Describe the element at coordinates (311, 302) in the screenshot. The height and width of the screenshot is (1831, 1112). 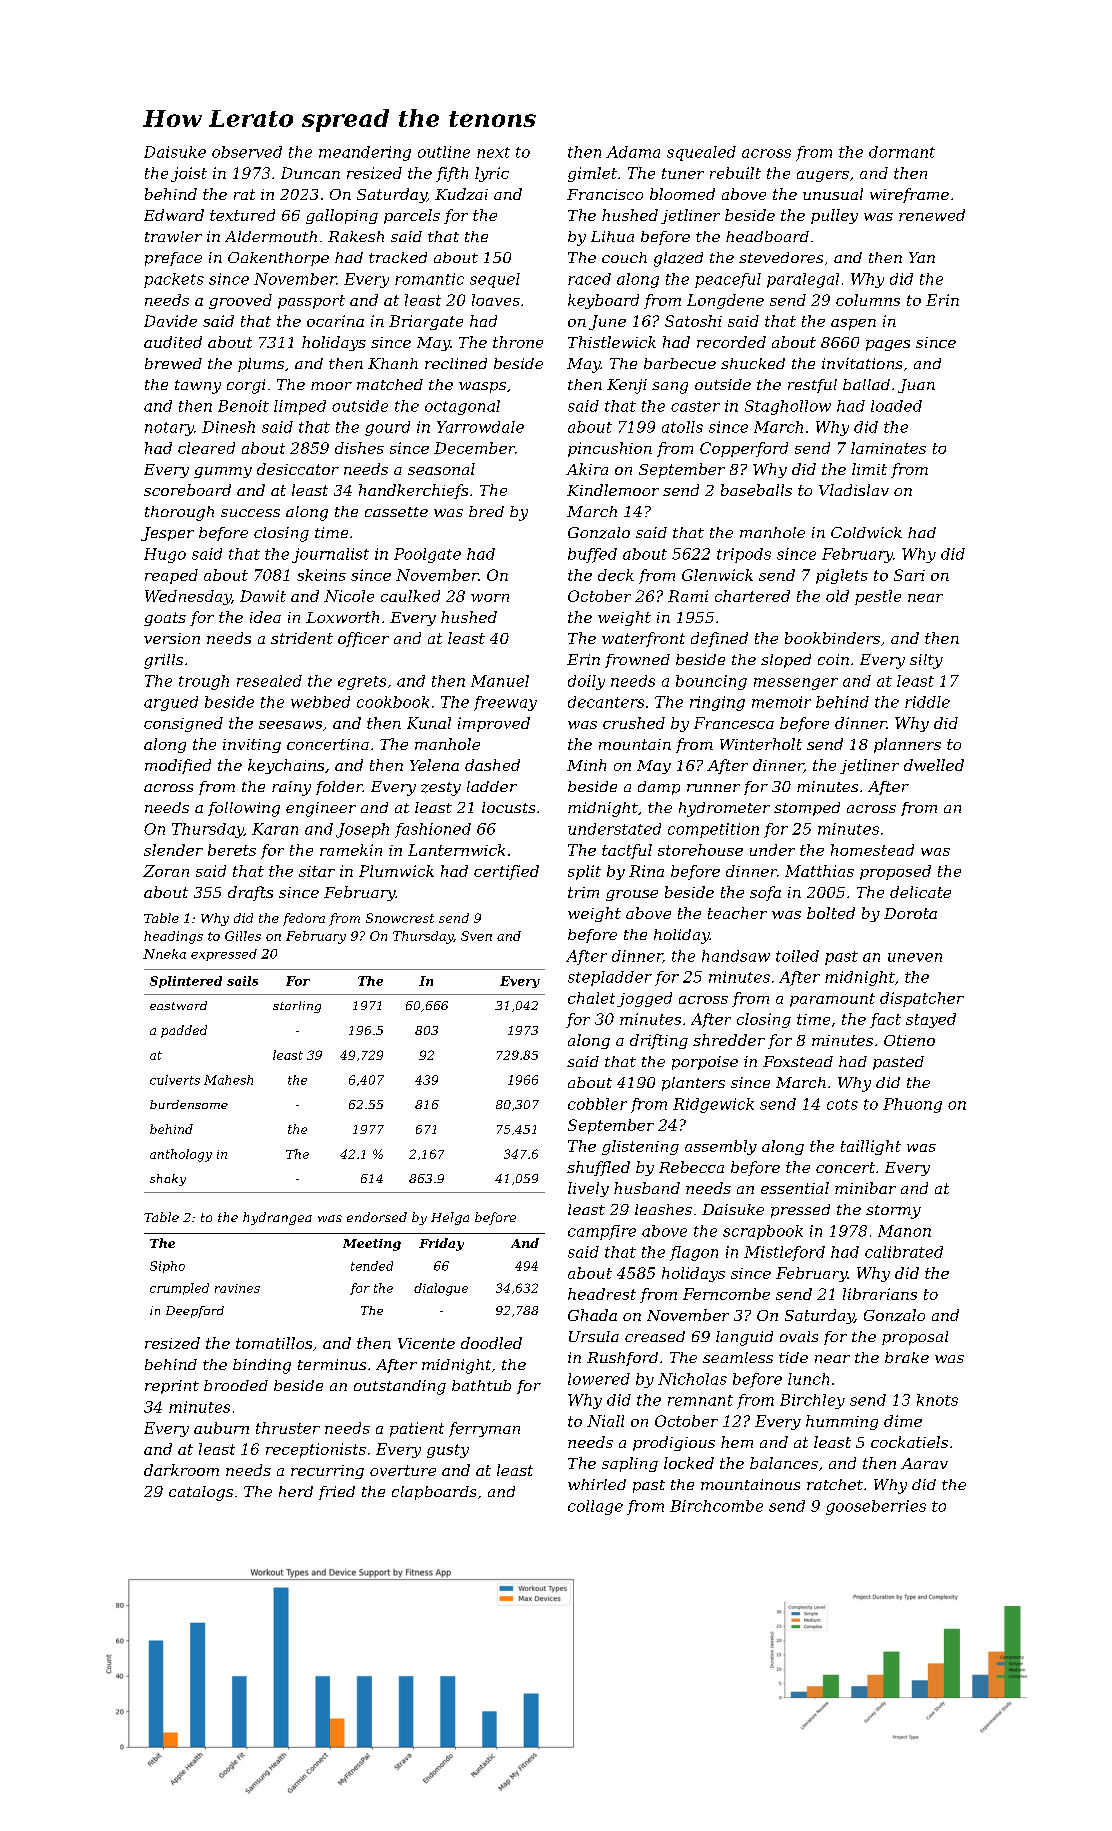
I see `passport` at that location.
